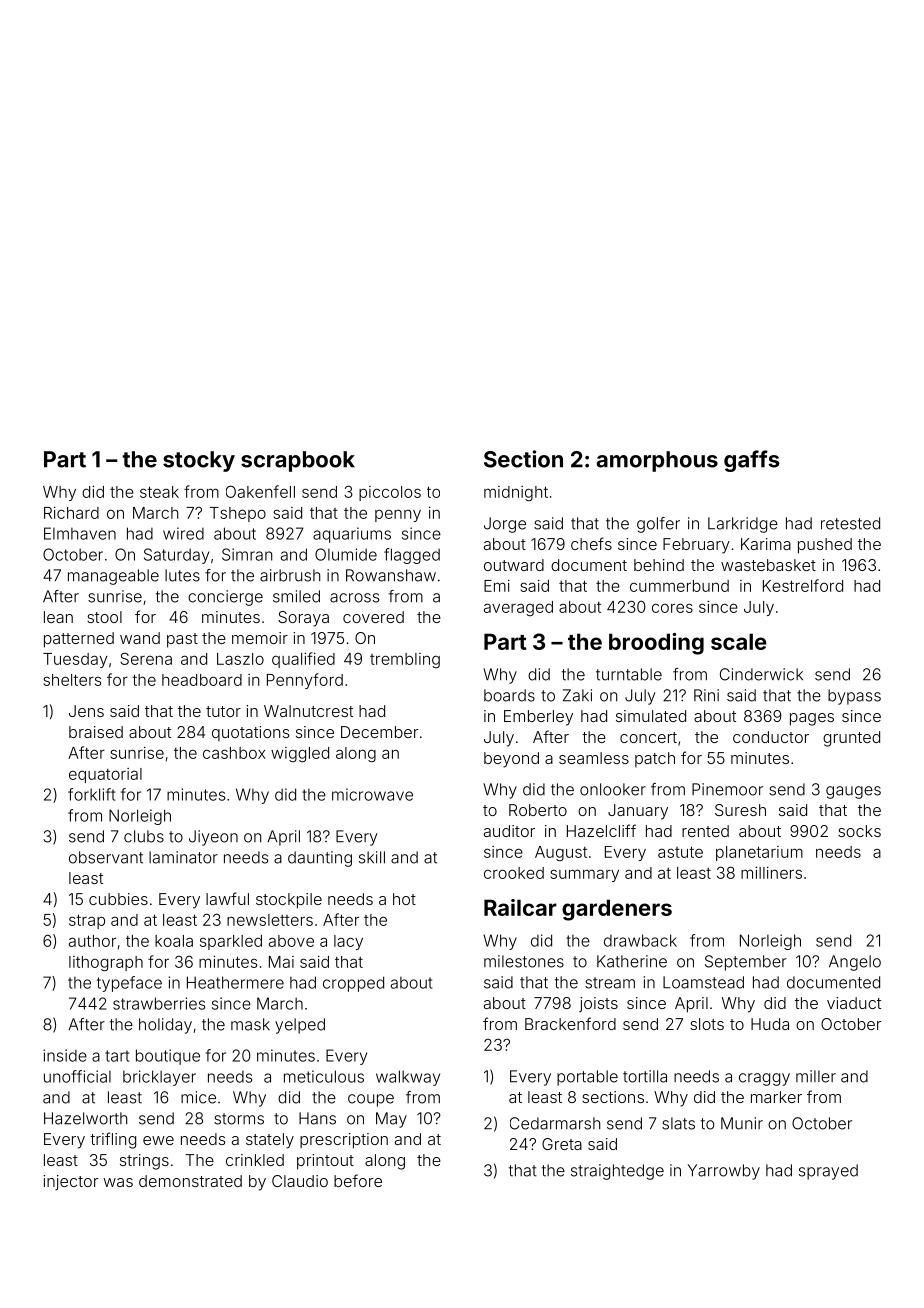 The width and height of the document is (924, 1308). I want to click on Brackenford, so click(570, 1023).
